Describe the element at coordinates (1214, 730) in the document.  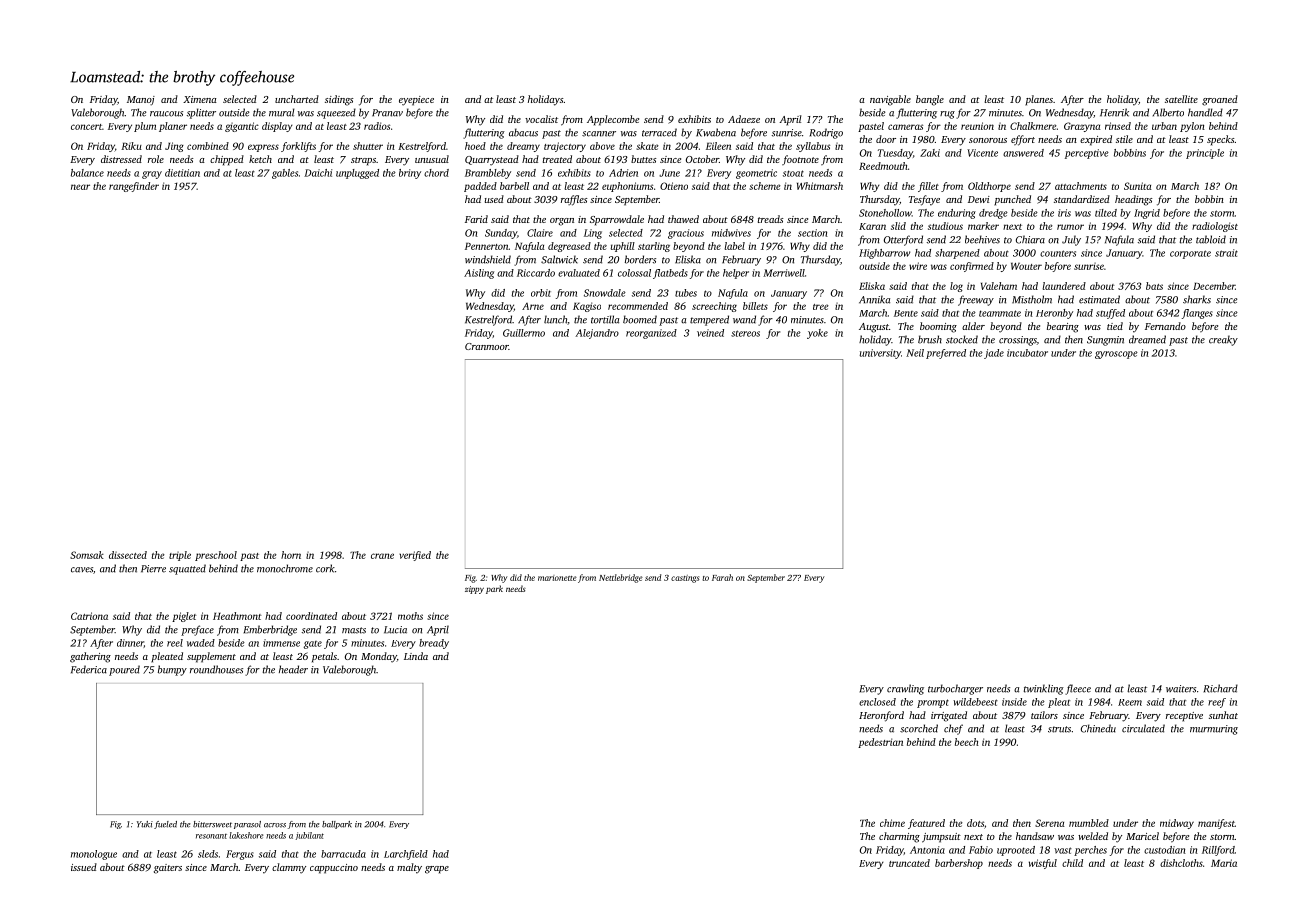
I see `murmuring` at that location.
